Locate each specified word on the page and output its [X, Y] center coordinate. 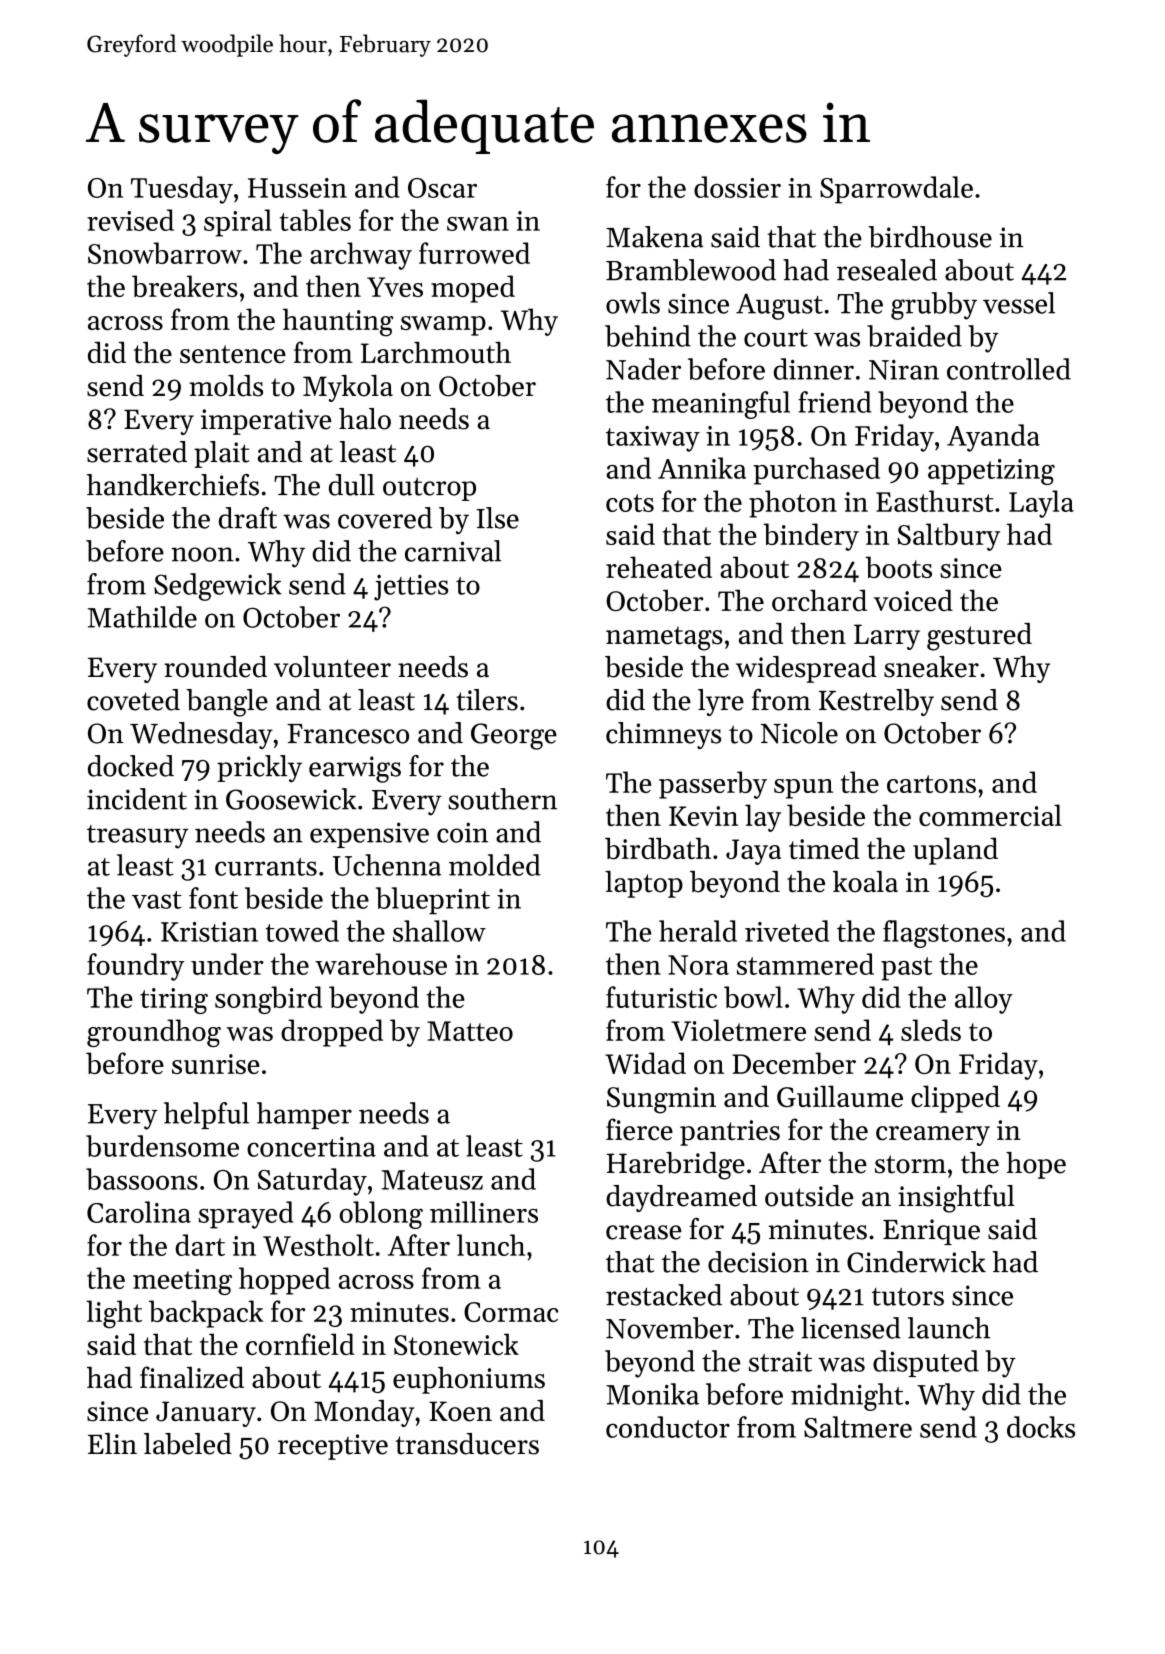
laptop [644, 884]
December [794, 1063]
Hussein [297, 188]
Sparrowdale [896, 190]
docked [131, 766]
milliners [484, 1212]
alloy [984, 1000]
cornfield [300, 1344]
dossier [737, 187]
